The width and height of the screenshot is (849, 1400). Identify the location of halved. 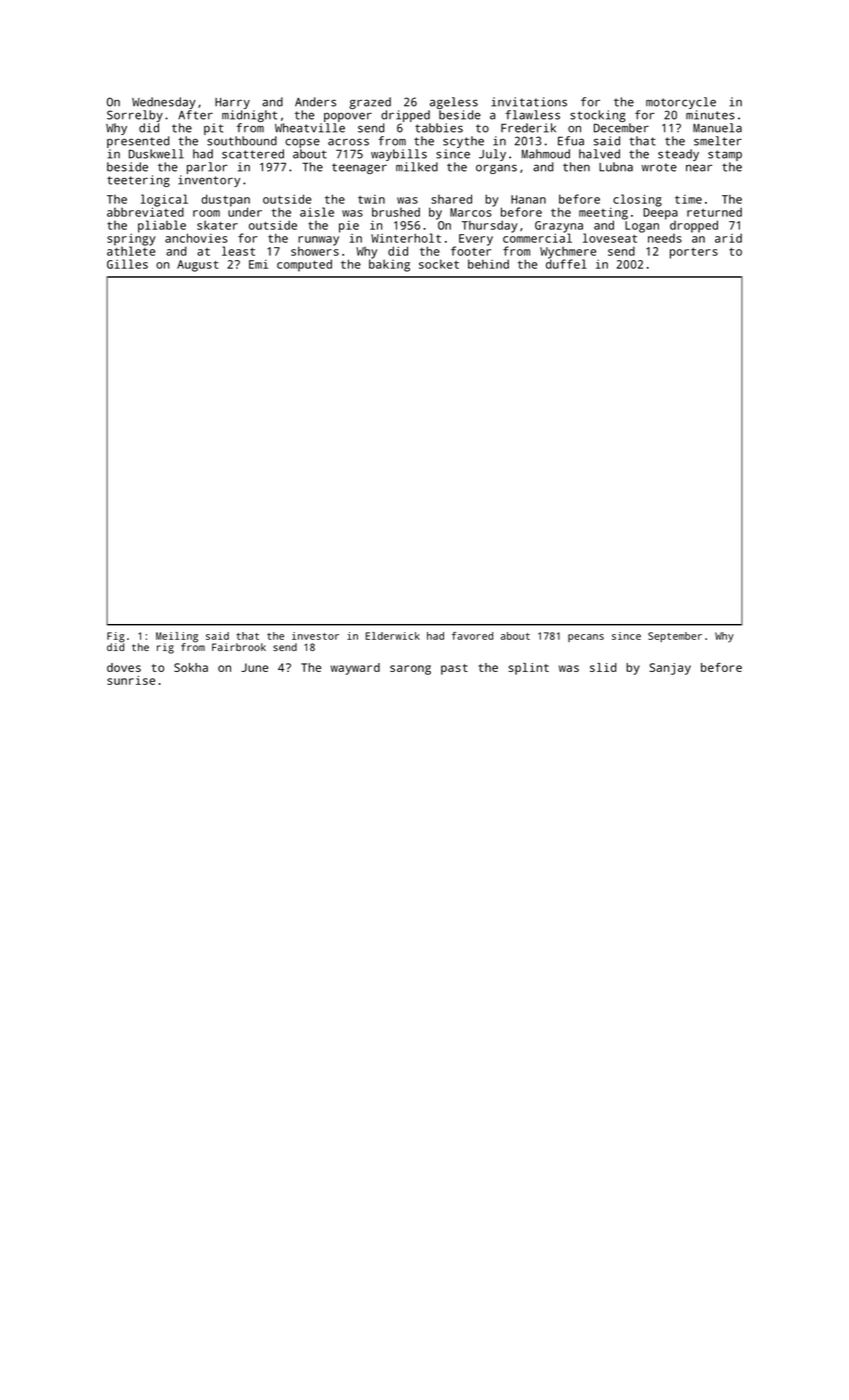
(599, 154).
